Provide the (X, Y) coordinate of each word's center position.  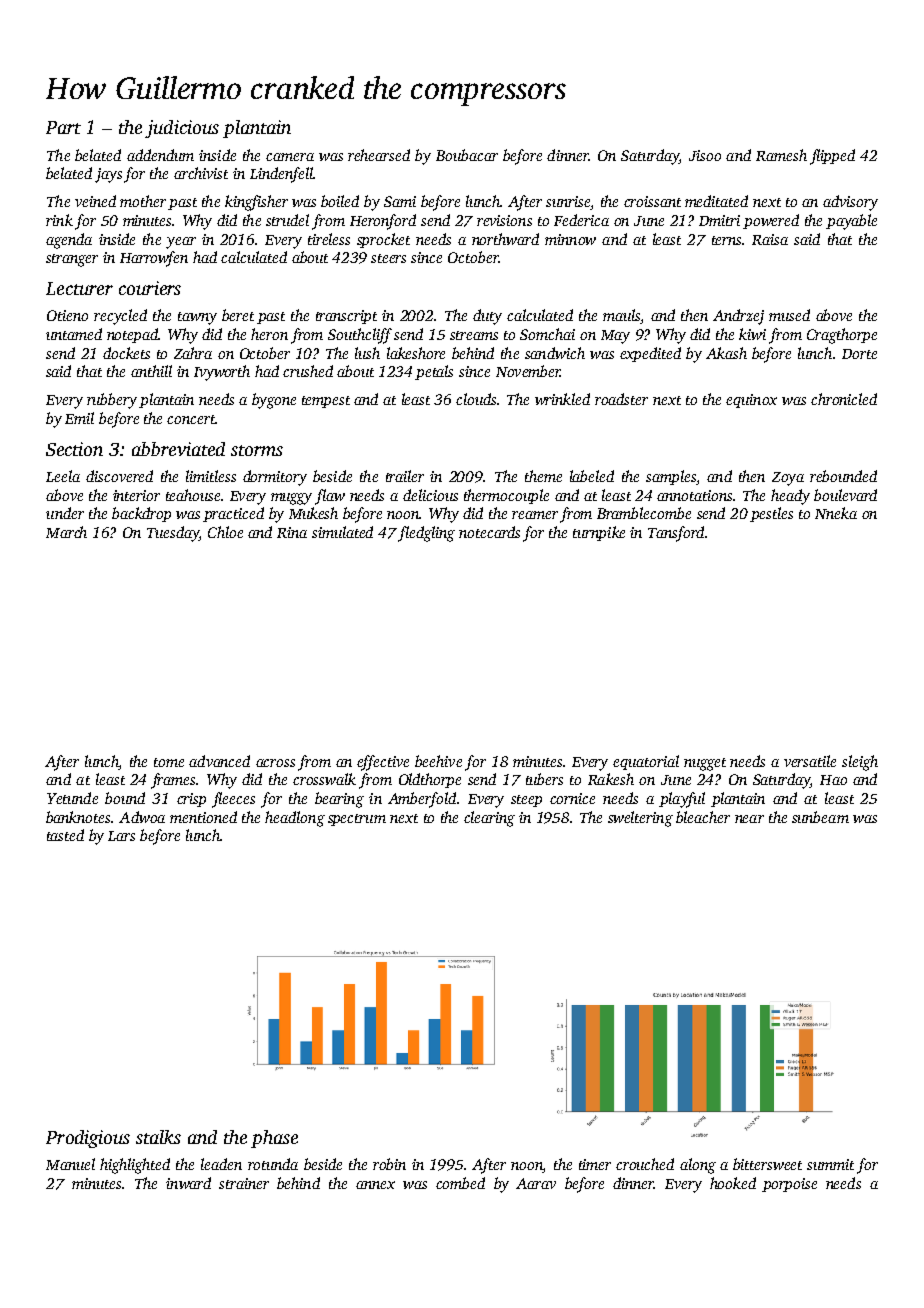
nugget (705, 764)
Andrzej (738, 317)
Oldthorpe (430, 780)
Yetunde (72, 798)
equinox (751, 401)
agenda (69, 241)
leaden (221, 1164)
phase (274, 1139)
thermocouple (506, 496)
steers (388, 258)
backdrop (141, 514)
